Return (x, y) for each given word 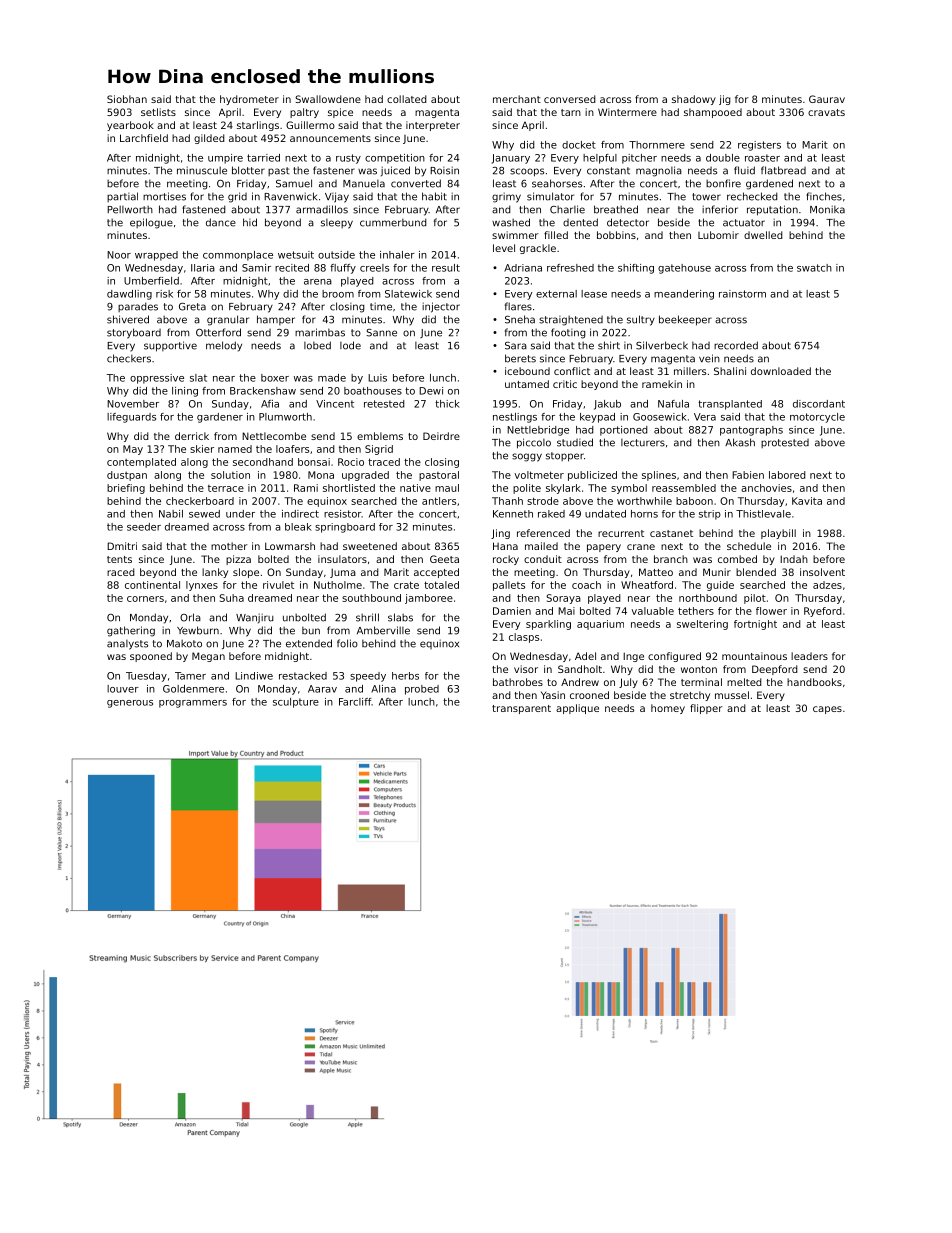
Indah (794, 559)
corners (145, 599)
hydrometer (249, 100)
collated (407, 99)
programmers (193, 704)
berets (520, 358)
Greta (192, 307)
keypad (597, 418)
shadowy (694, 100)
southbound (371, 598)
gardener (220, 418)
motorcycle (817, 418)
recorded (736, 345)
